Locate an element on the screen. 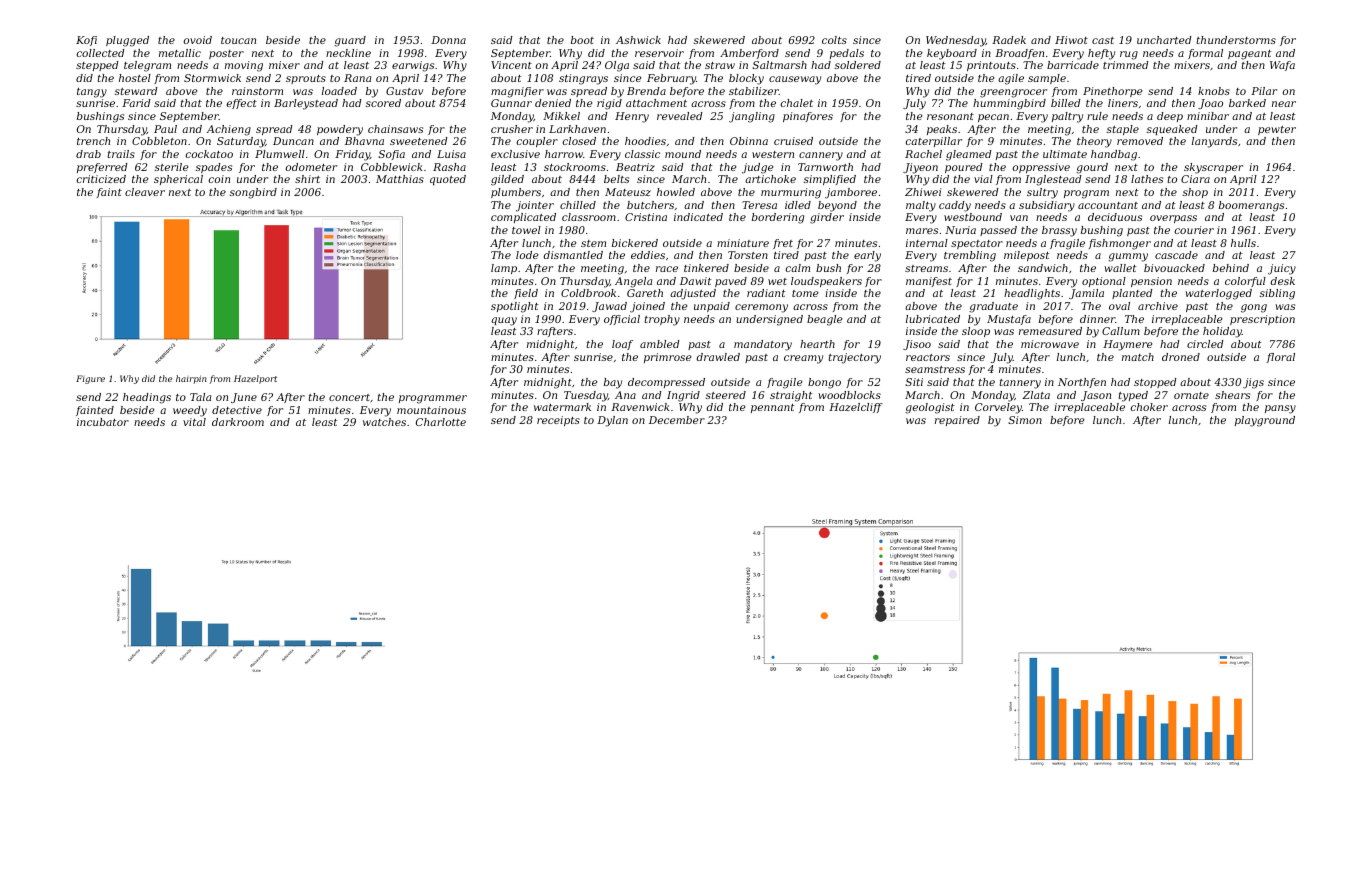 Image resolution: width=1372 pixels, height=887 pixels. Donna is located at coordinates (448, 40).
